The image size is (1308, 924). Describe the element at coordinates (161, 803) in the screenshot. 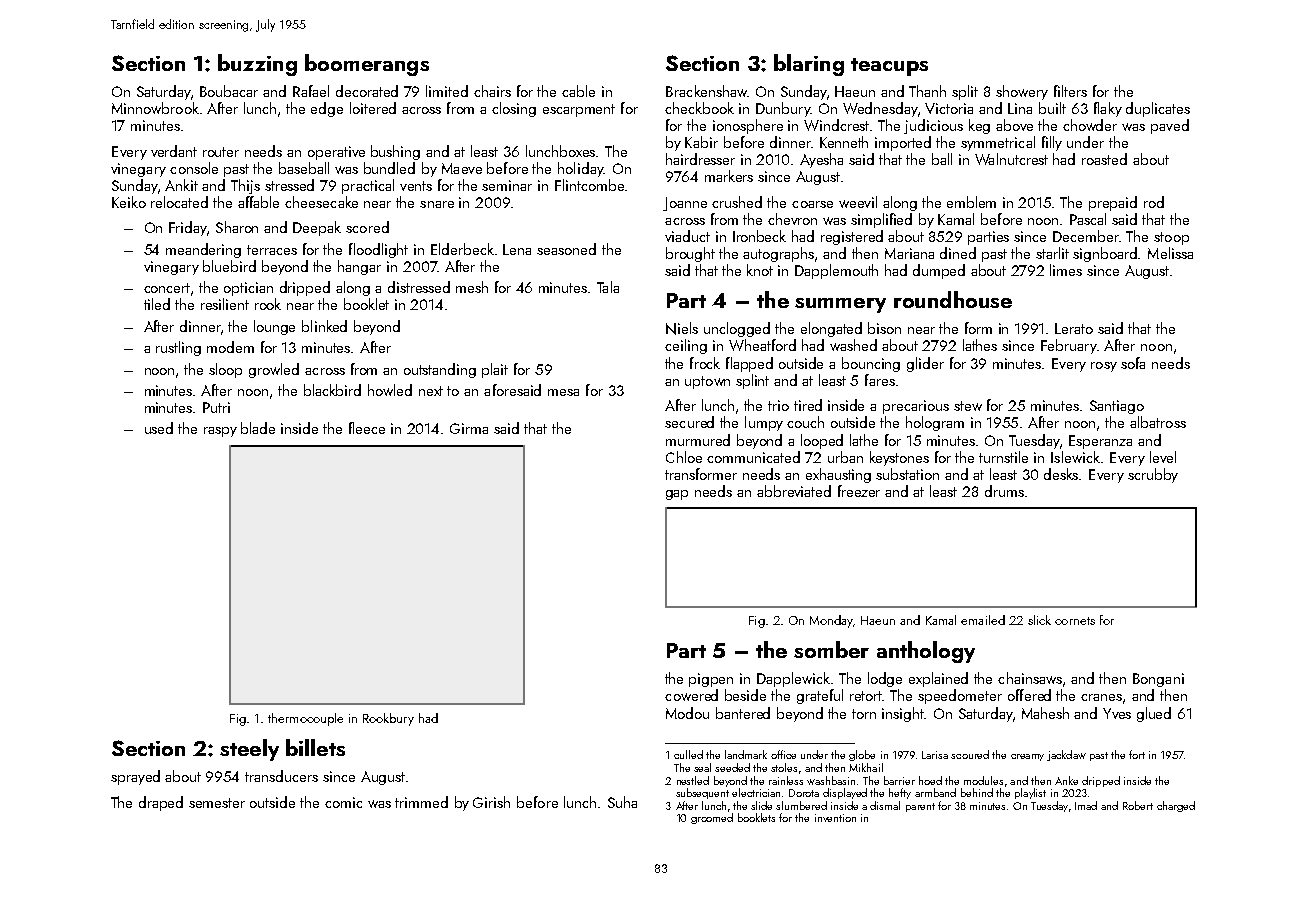

I see `draped` at that location.
